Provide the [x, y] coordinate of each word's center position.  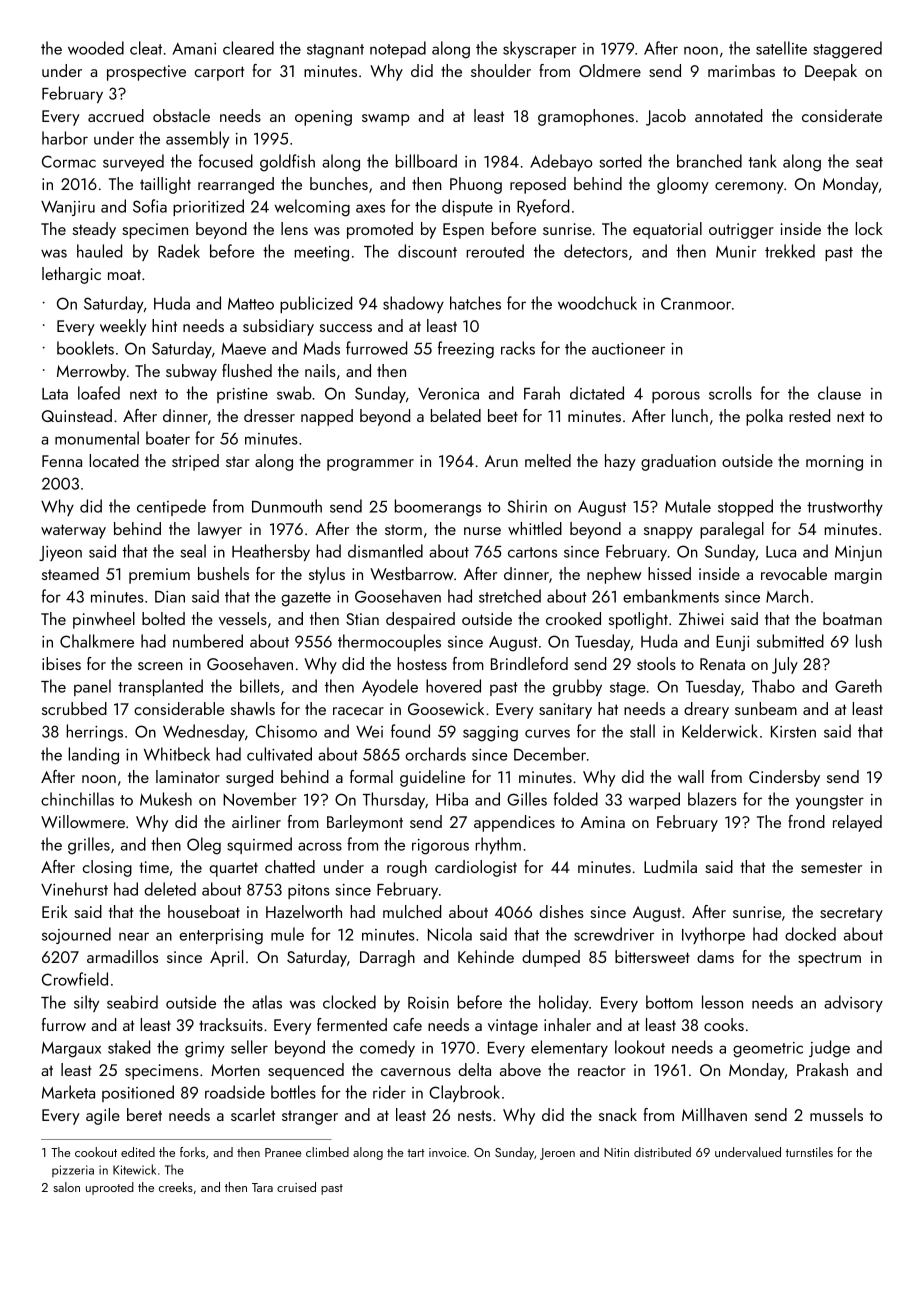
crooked [573, 618]
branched [709, 161]
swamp [386, 120]
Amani [194, 48]
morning [834, 463]
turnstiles [809, 1152]
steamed [70, 573]
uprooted [110, 1188]
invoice [447, 1152]
